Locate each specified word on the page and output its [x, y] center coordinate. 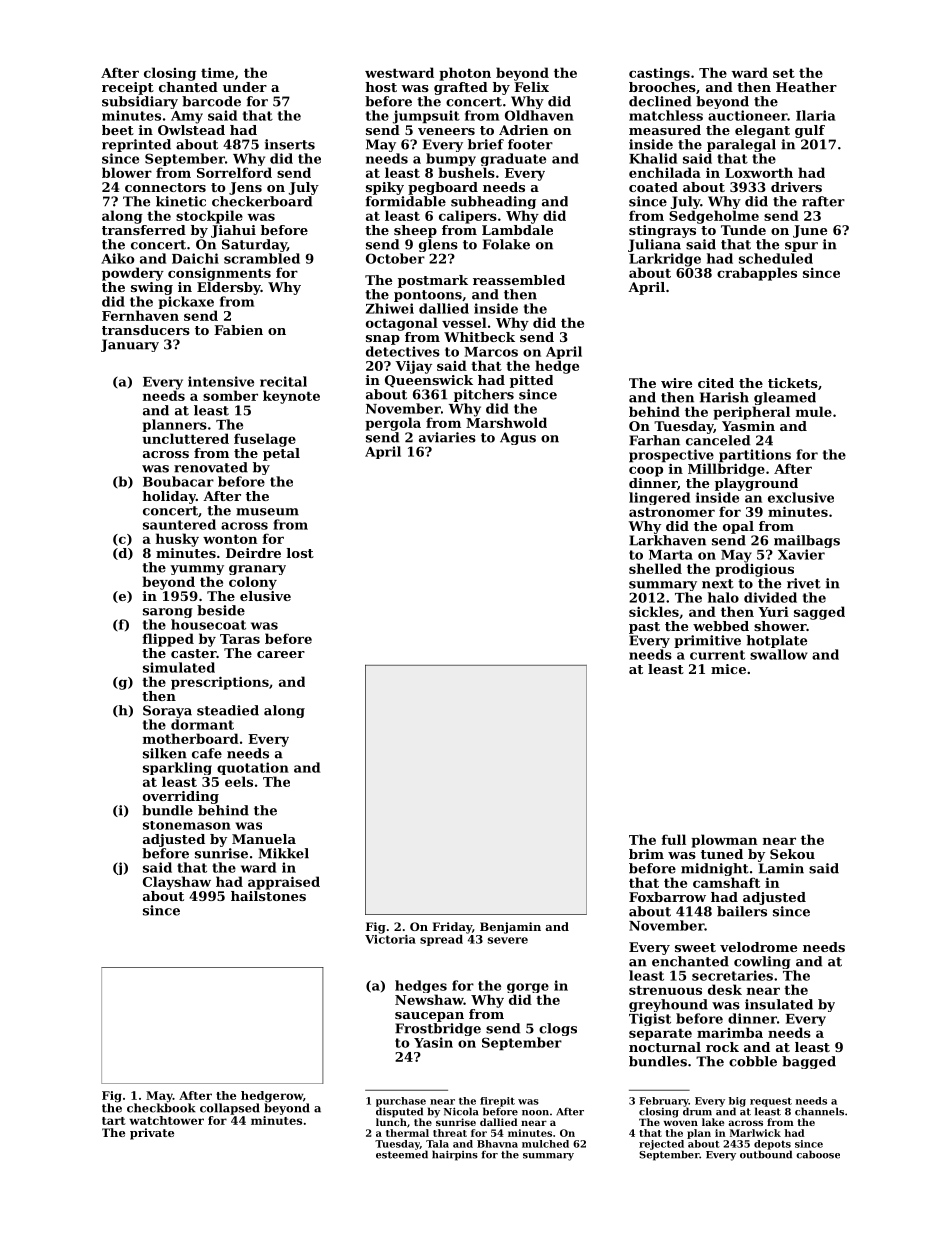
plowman [724, 841]
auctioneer [747, 115]
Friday [452, 928]
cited [716, 383]
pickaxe [186, 302]
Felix [531, 87]
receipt [128, 88]
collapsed [230, 1109]
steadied [228, 710]
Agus [518, 438]
